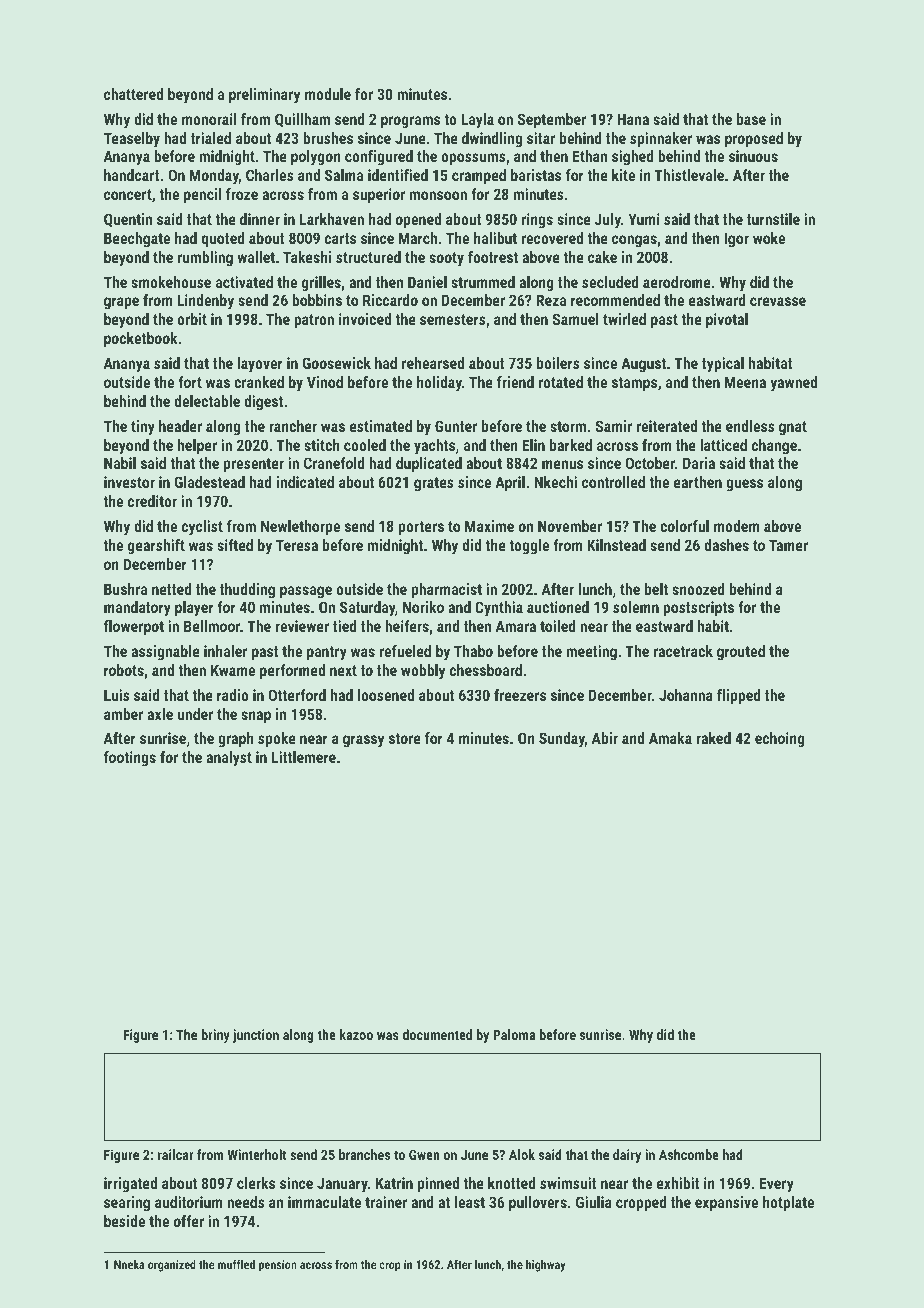 This page has width=924, height=1308. I want to click on pivotal, so click(727, 320).
